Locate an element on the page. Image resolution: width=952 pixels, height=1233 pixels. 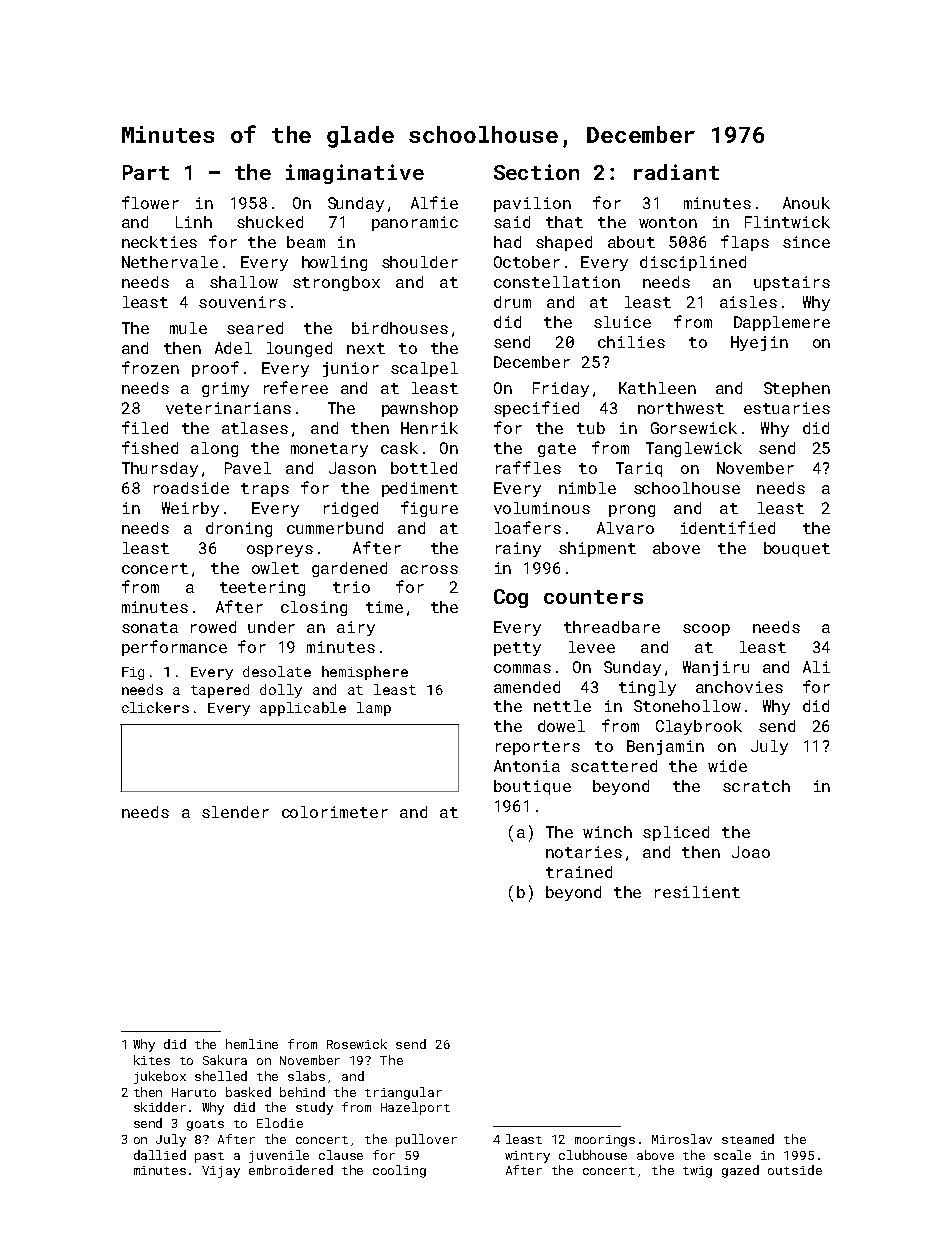
scratch is located at coordinates (756, 786).
